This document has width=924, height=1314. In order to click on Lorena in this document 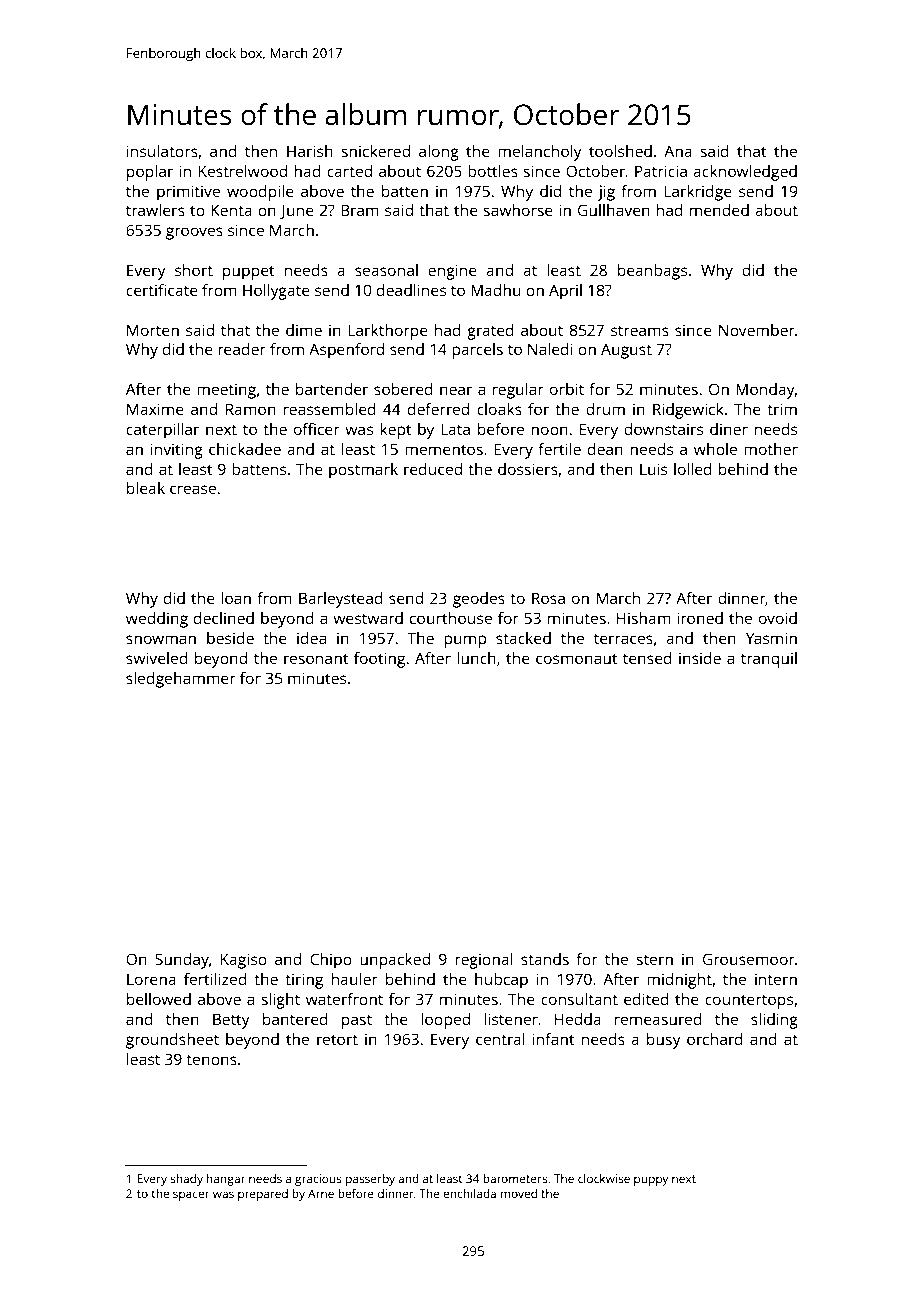, I will do `click(151, 979)`.
